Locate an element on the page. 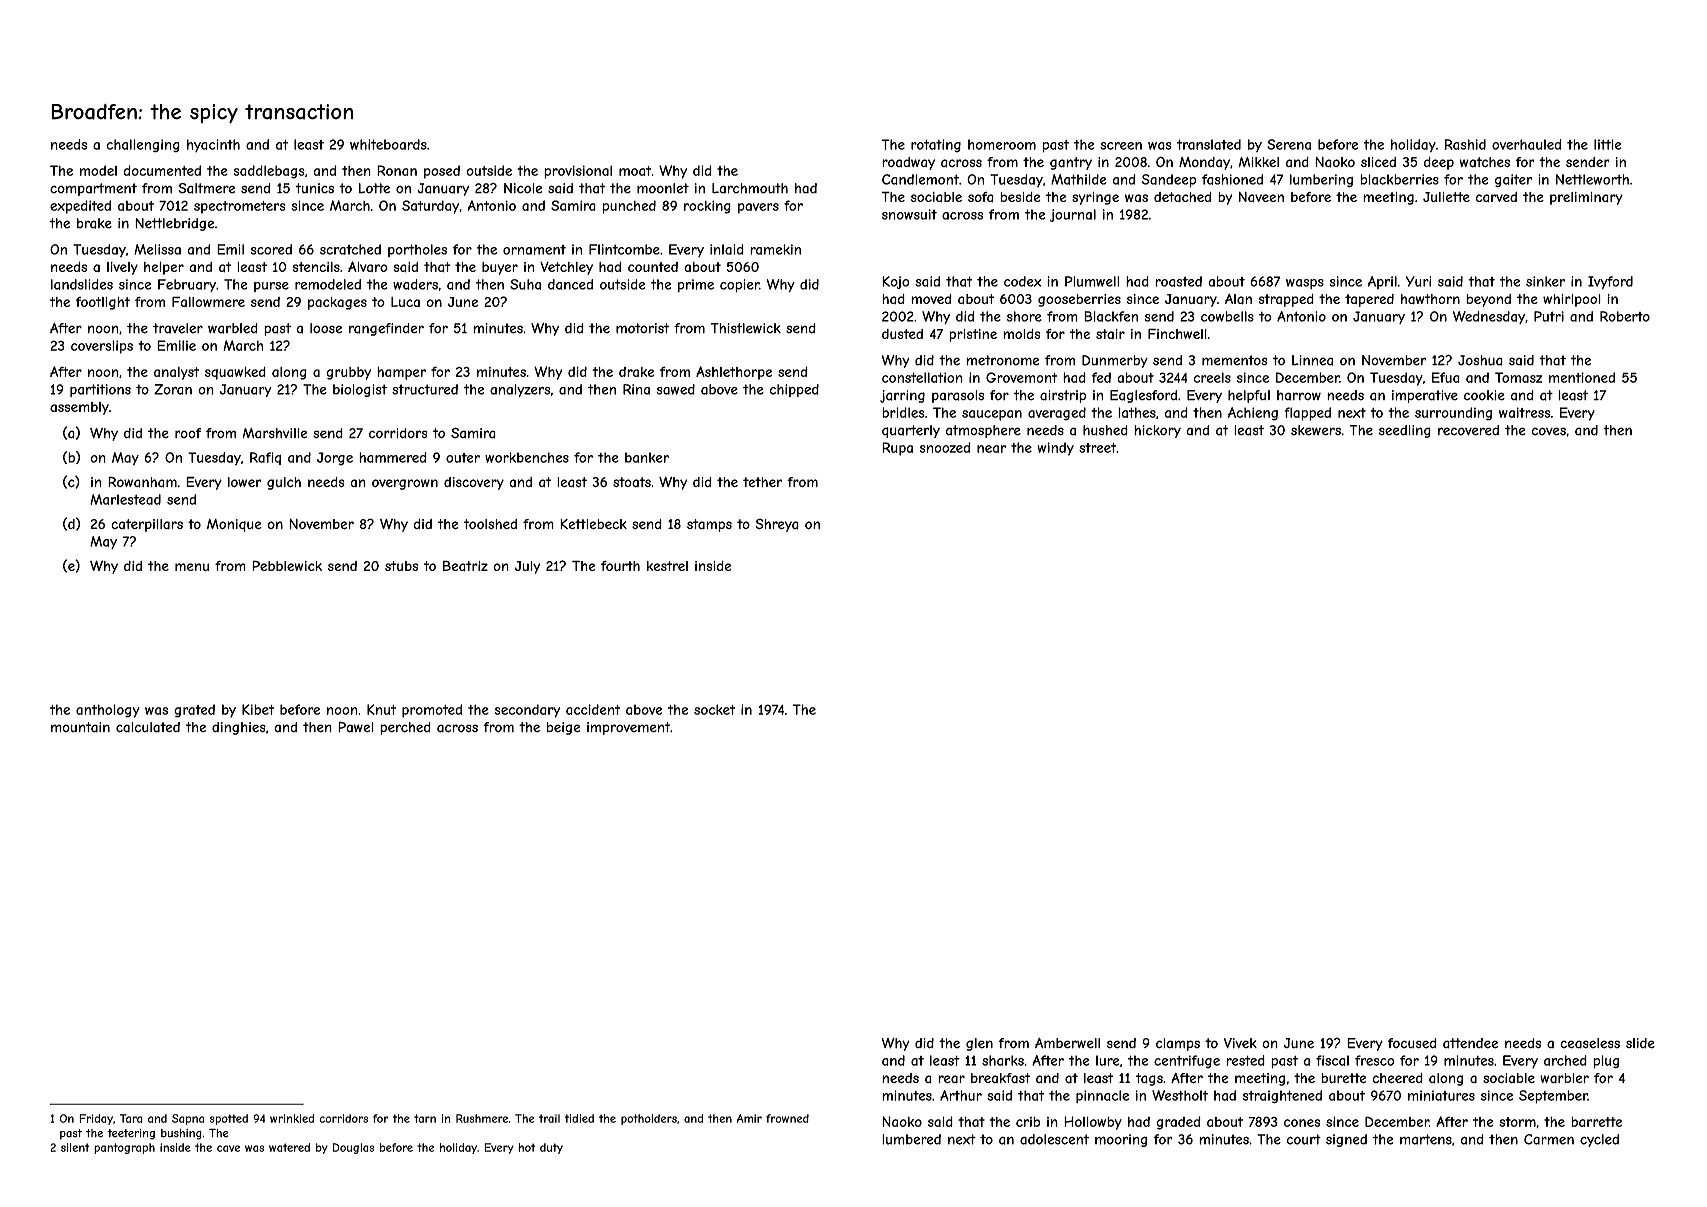 The height and width of the document is (1207, 1707). Amberwell is located at coordinates (1067, 1043).
